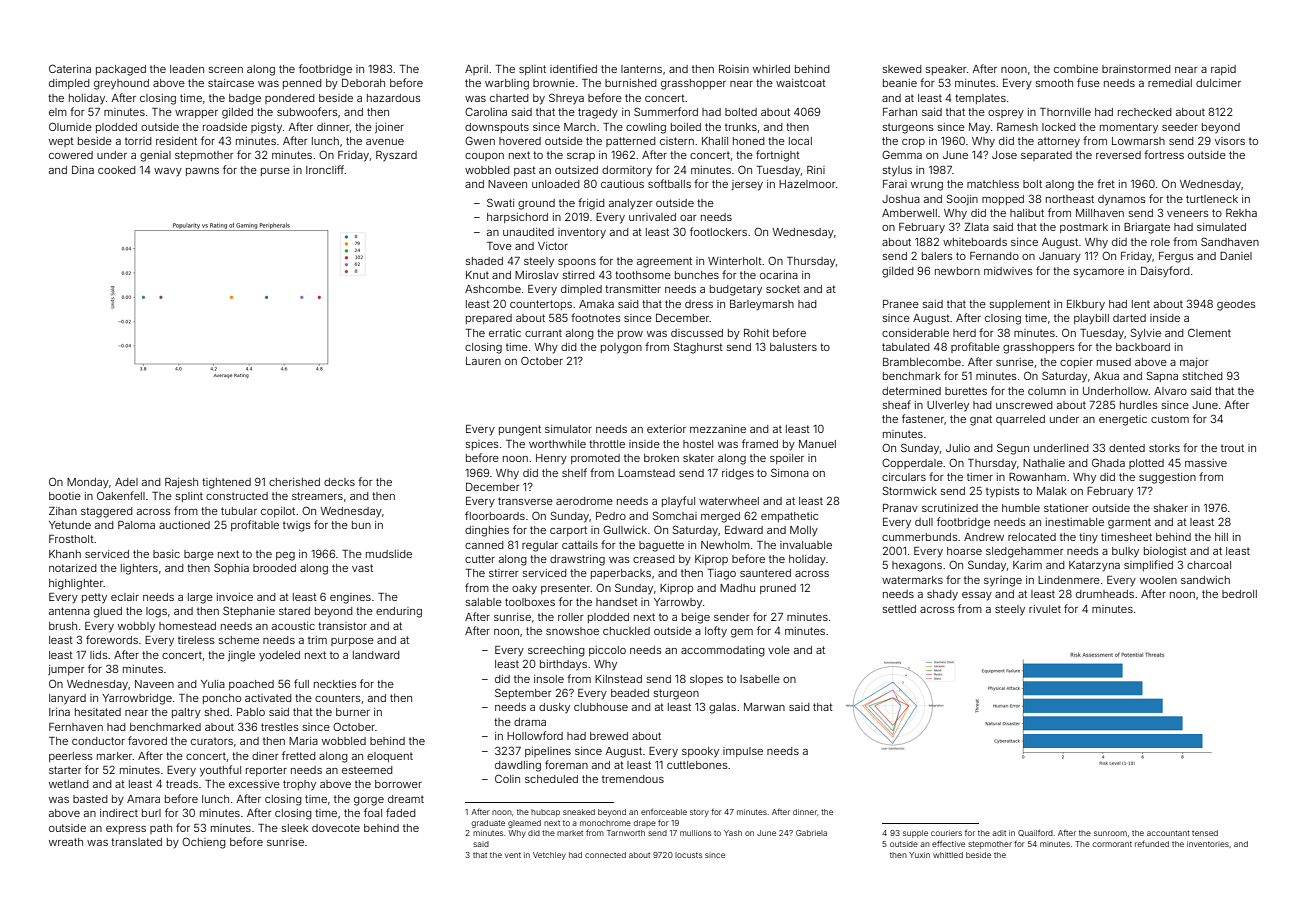 The image size is (1308, 924). I want to click on identified, so click(573, 68).
